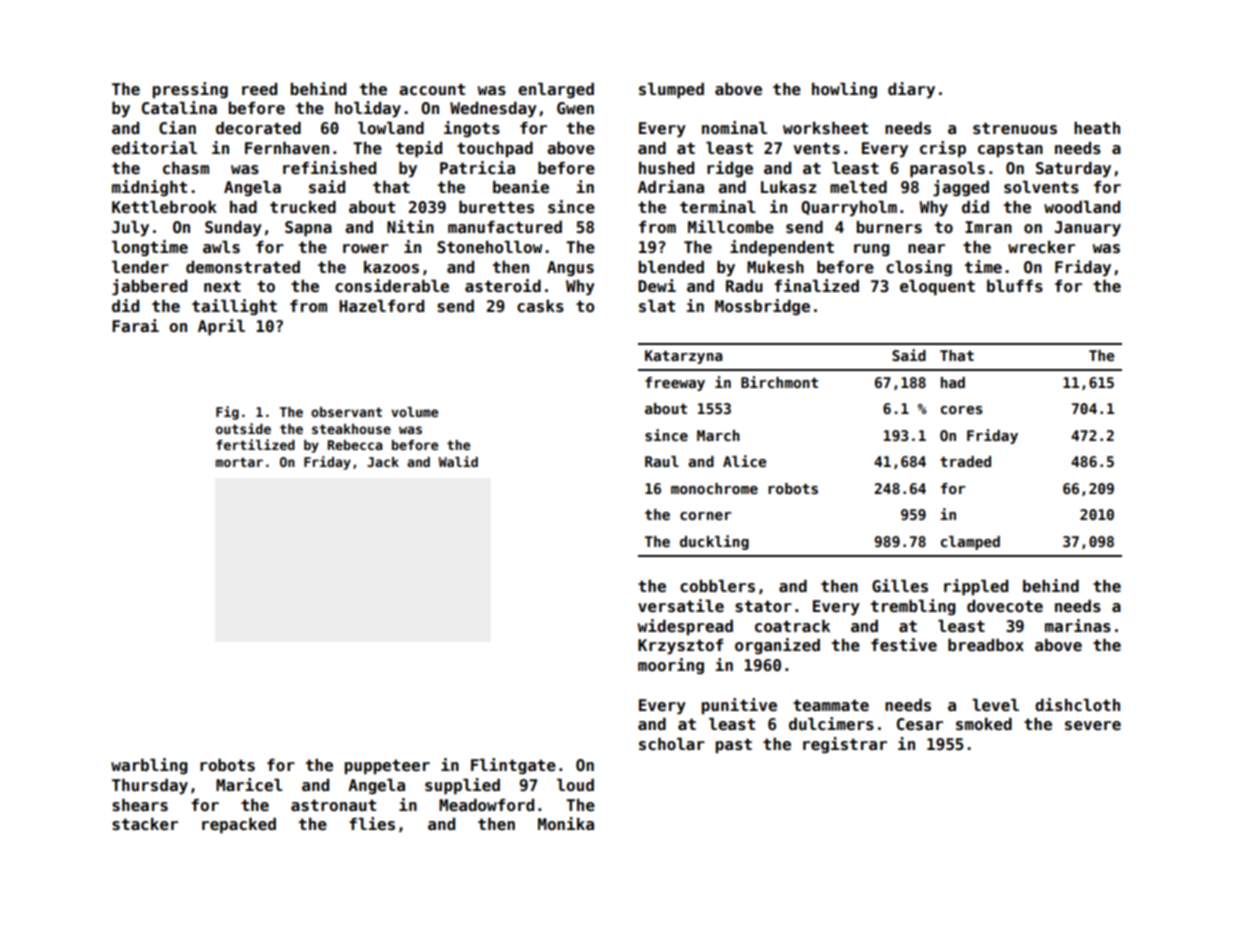 This screenshot has height=952, width=1233. Describe the element at coordinates (1041, 247) in the screenshot. I see `wrecker` at that location.
